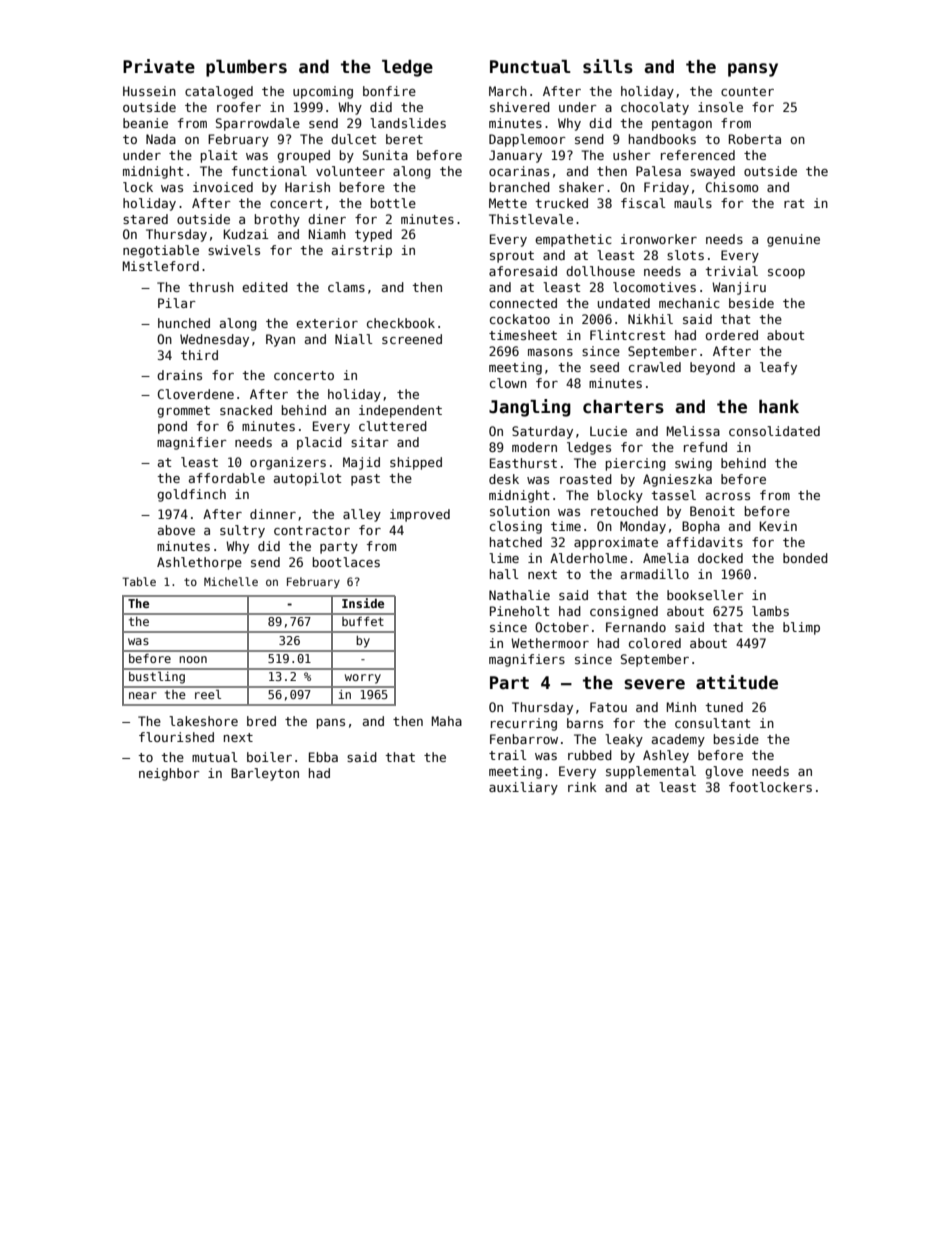 This screenshot has height=1233, width=952. Describe the element at coordinates (139, 581) in the screenshot. I see `Table` at that location.
